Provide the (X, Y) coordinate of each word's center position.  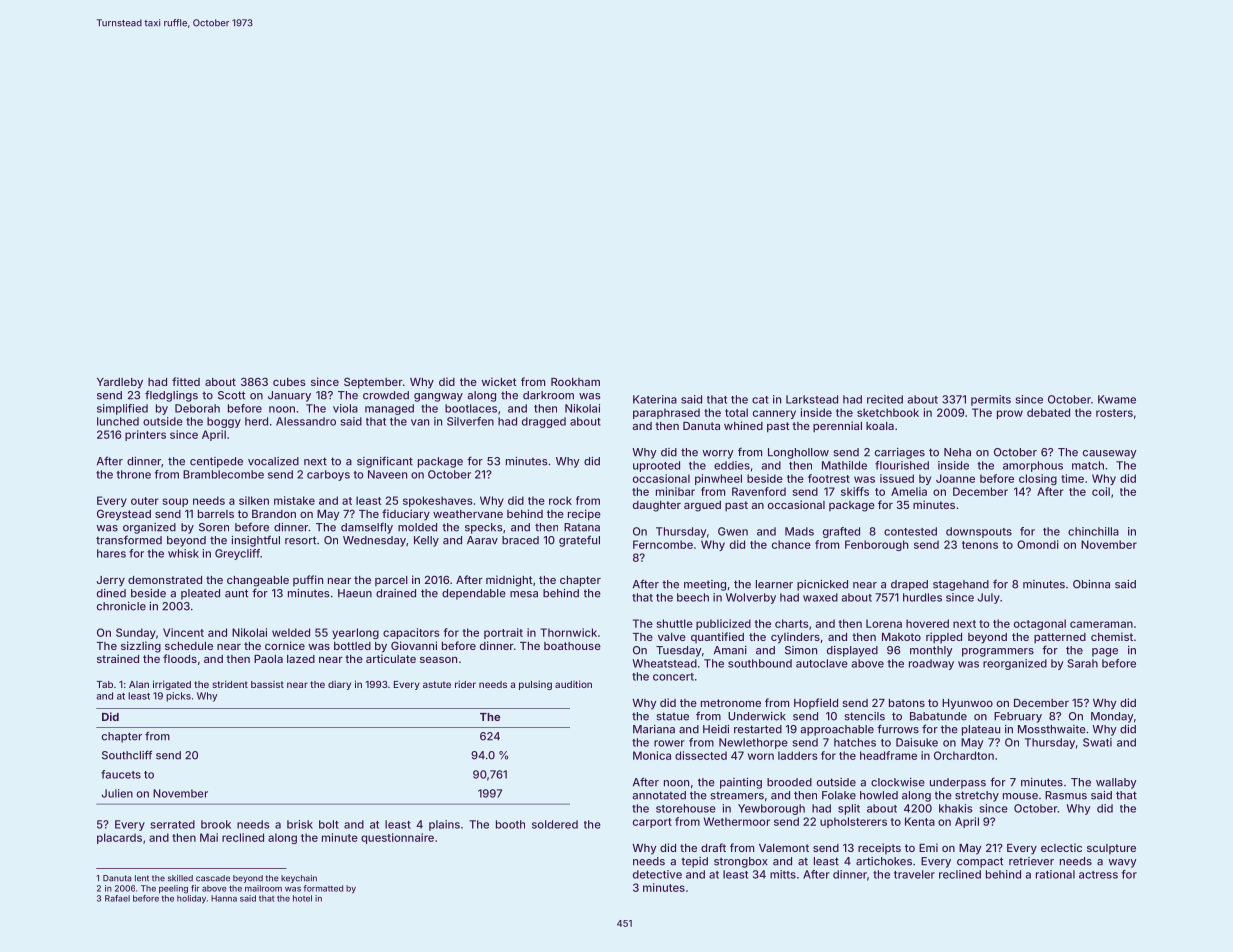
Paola (268, 659)
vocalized (273, 461)
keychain (299, 879)
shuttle (674, 623)
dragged (544, 422)
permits (991, 400)
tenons (980, 545)
